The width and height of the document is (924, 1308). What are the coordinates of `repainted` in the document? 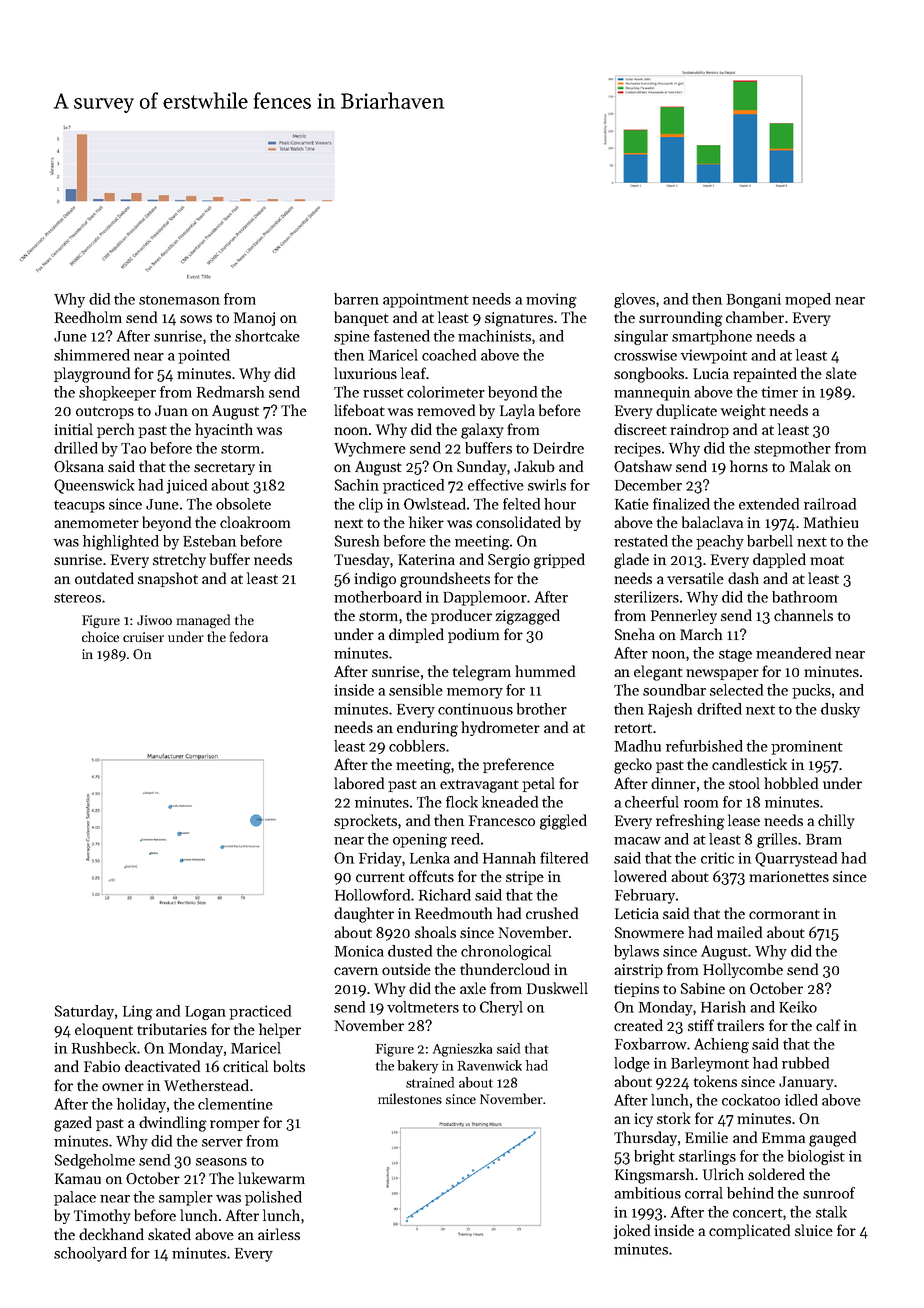 It's located at (765, 374).
